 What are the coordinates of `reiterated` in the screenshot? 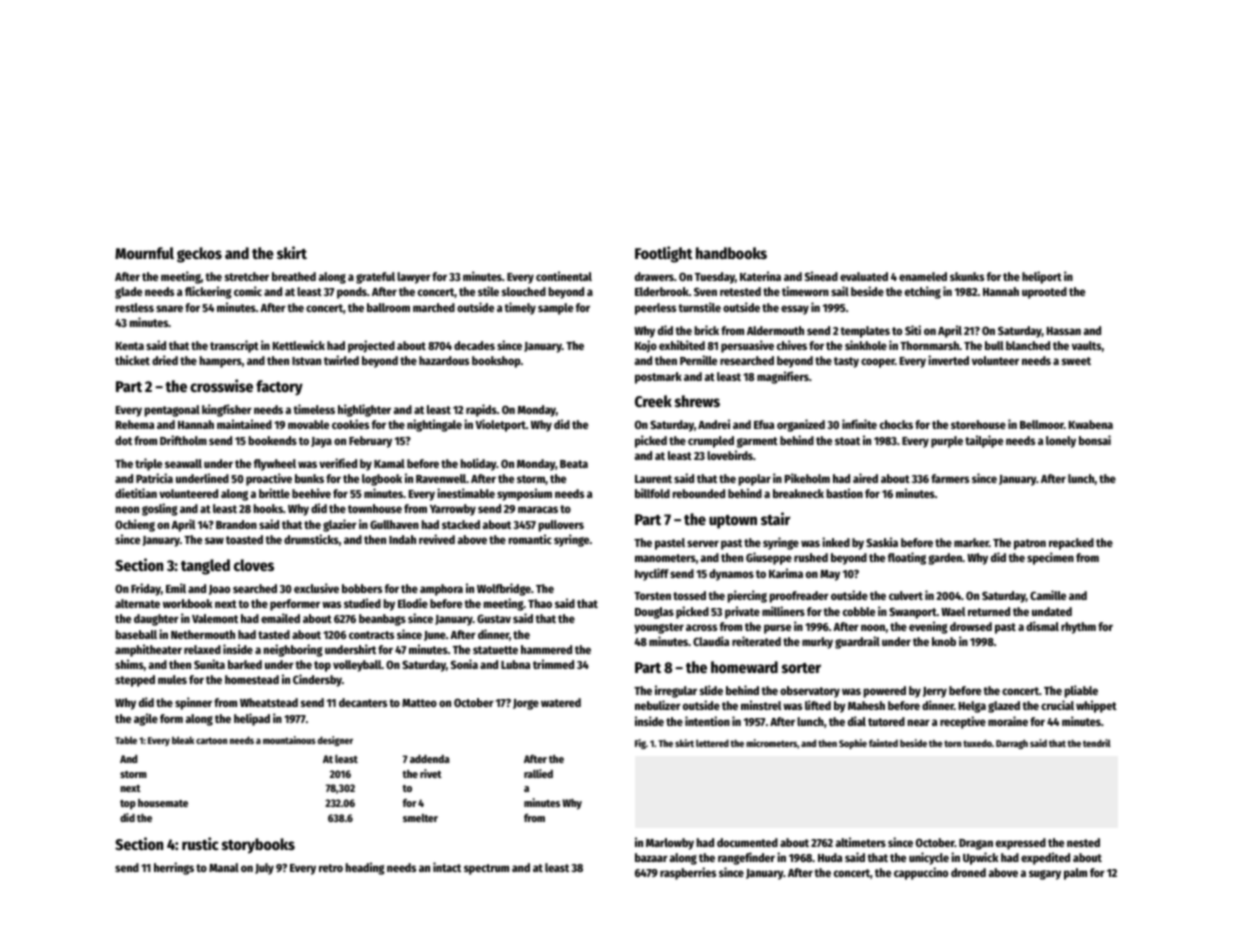 It's located at (756, 641).
